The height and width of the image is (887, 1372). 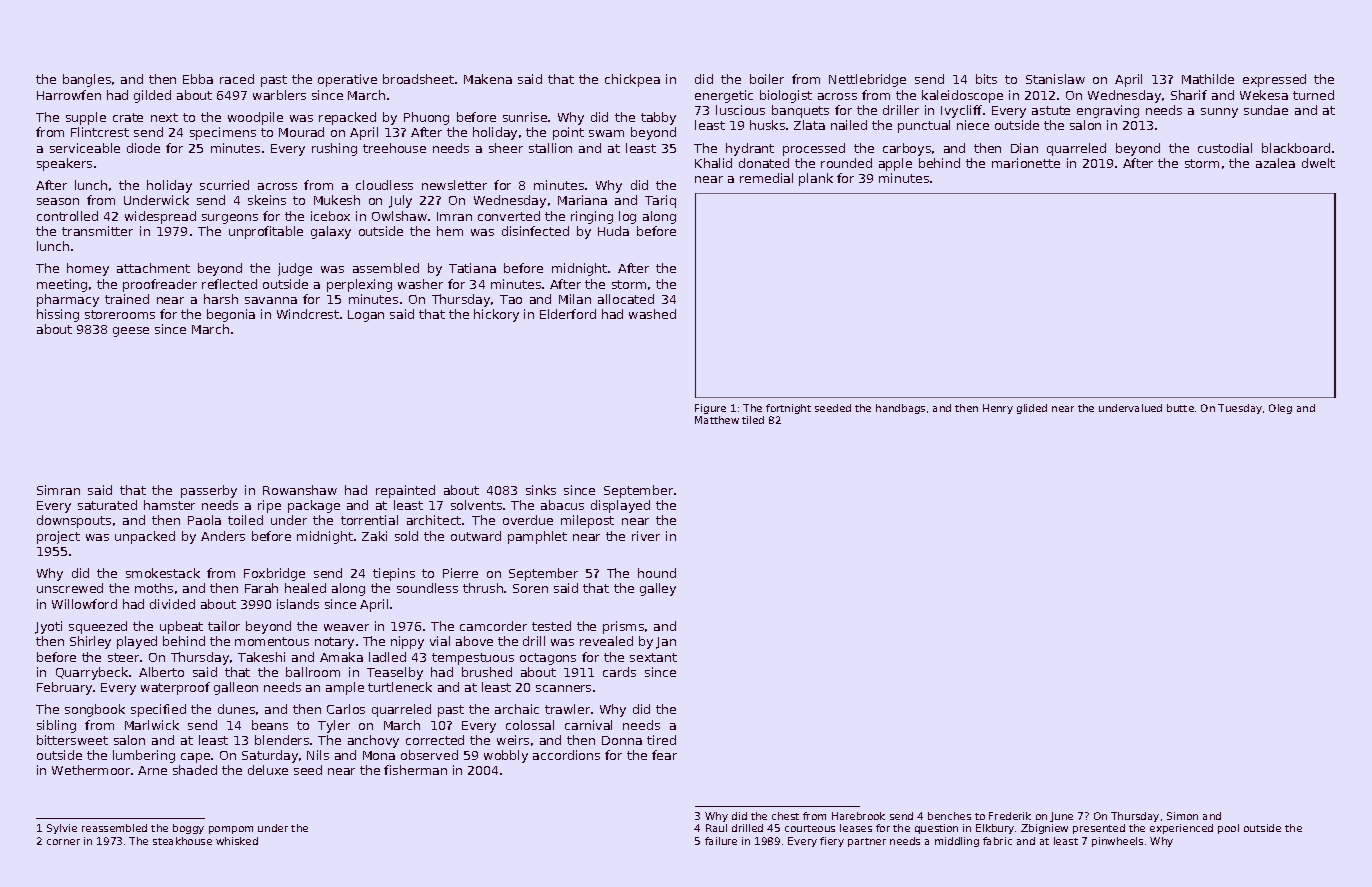 I want to click on prisms, so click(x=623, y=627).
